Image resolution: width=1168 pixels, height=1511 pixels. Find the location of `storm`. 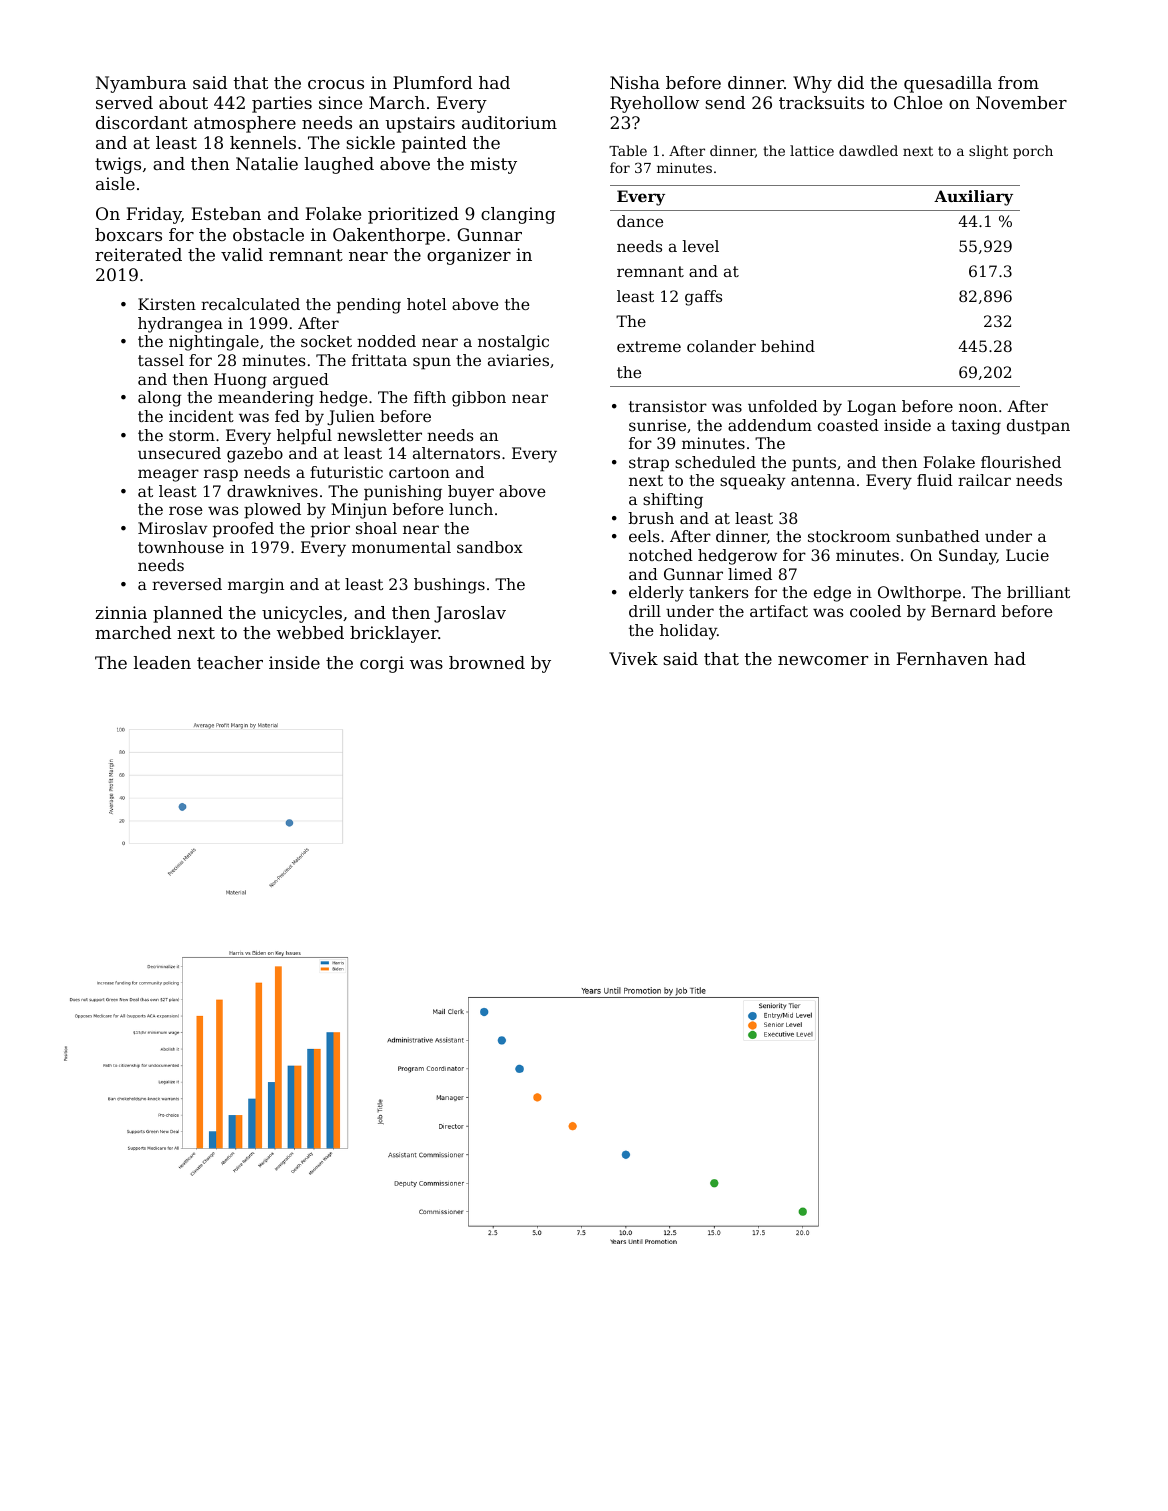

storm is located at coordinates (192, 435).
